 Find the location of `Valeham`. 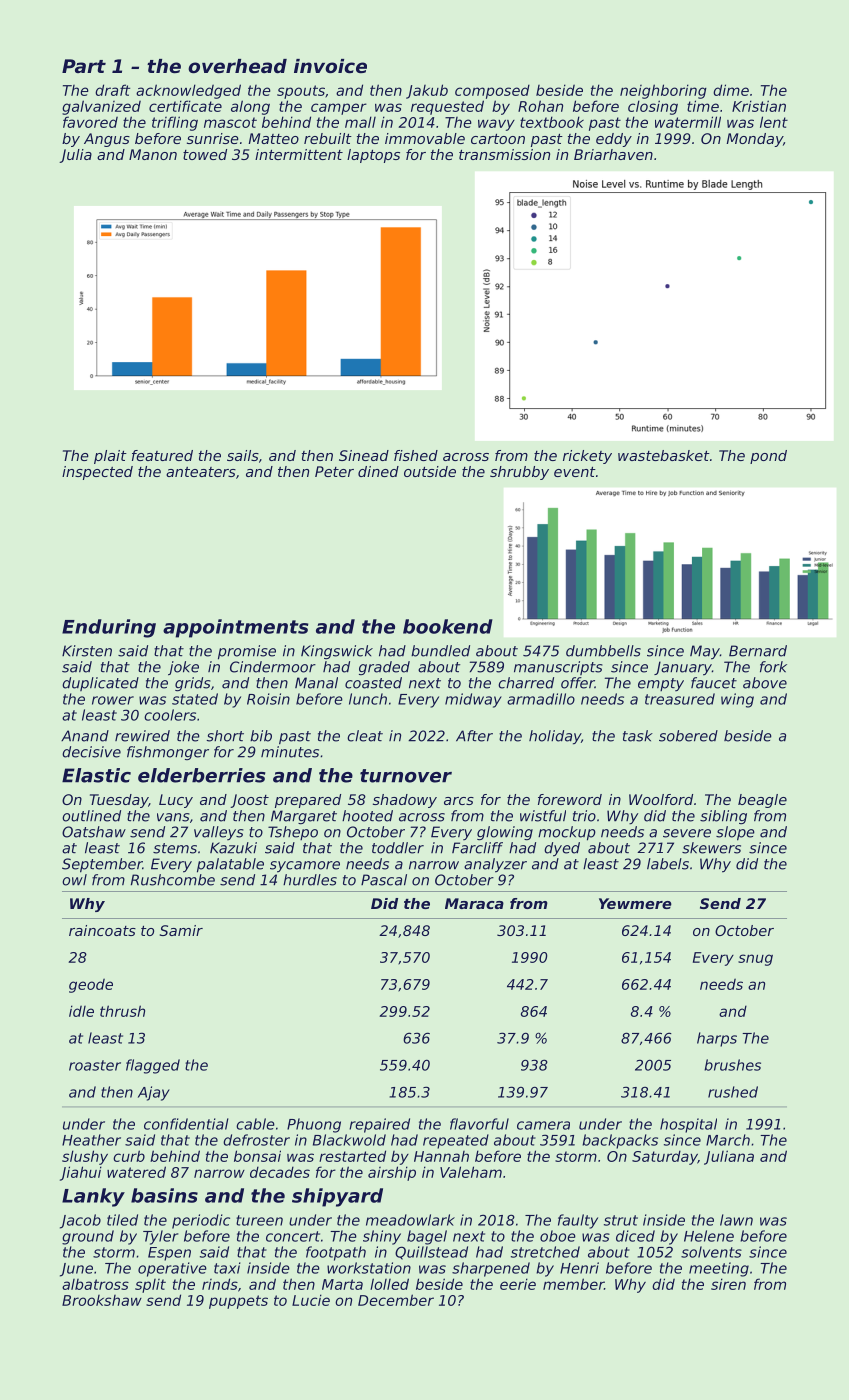

Valeham is located at coordinates (471, 1172).
